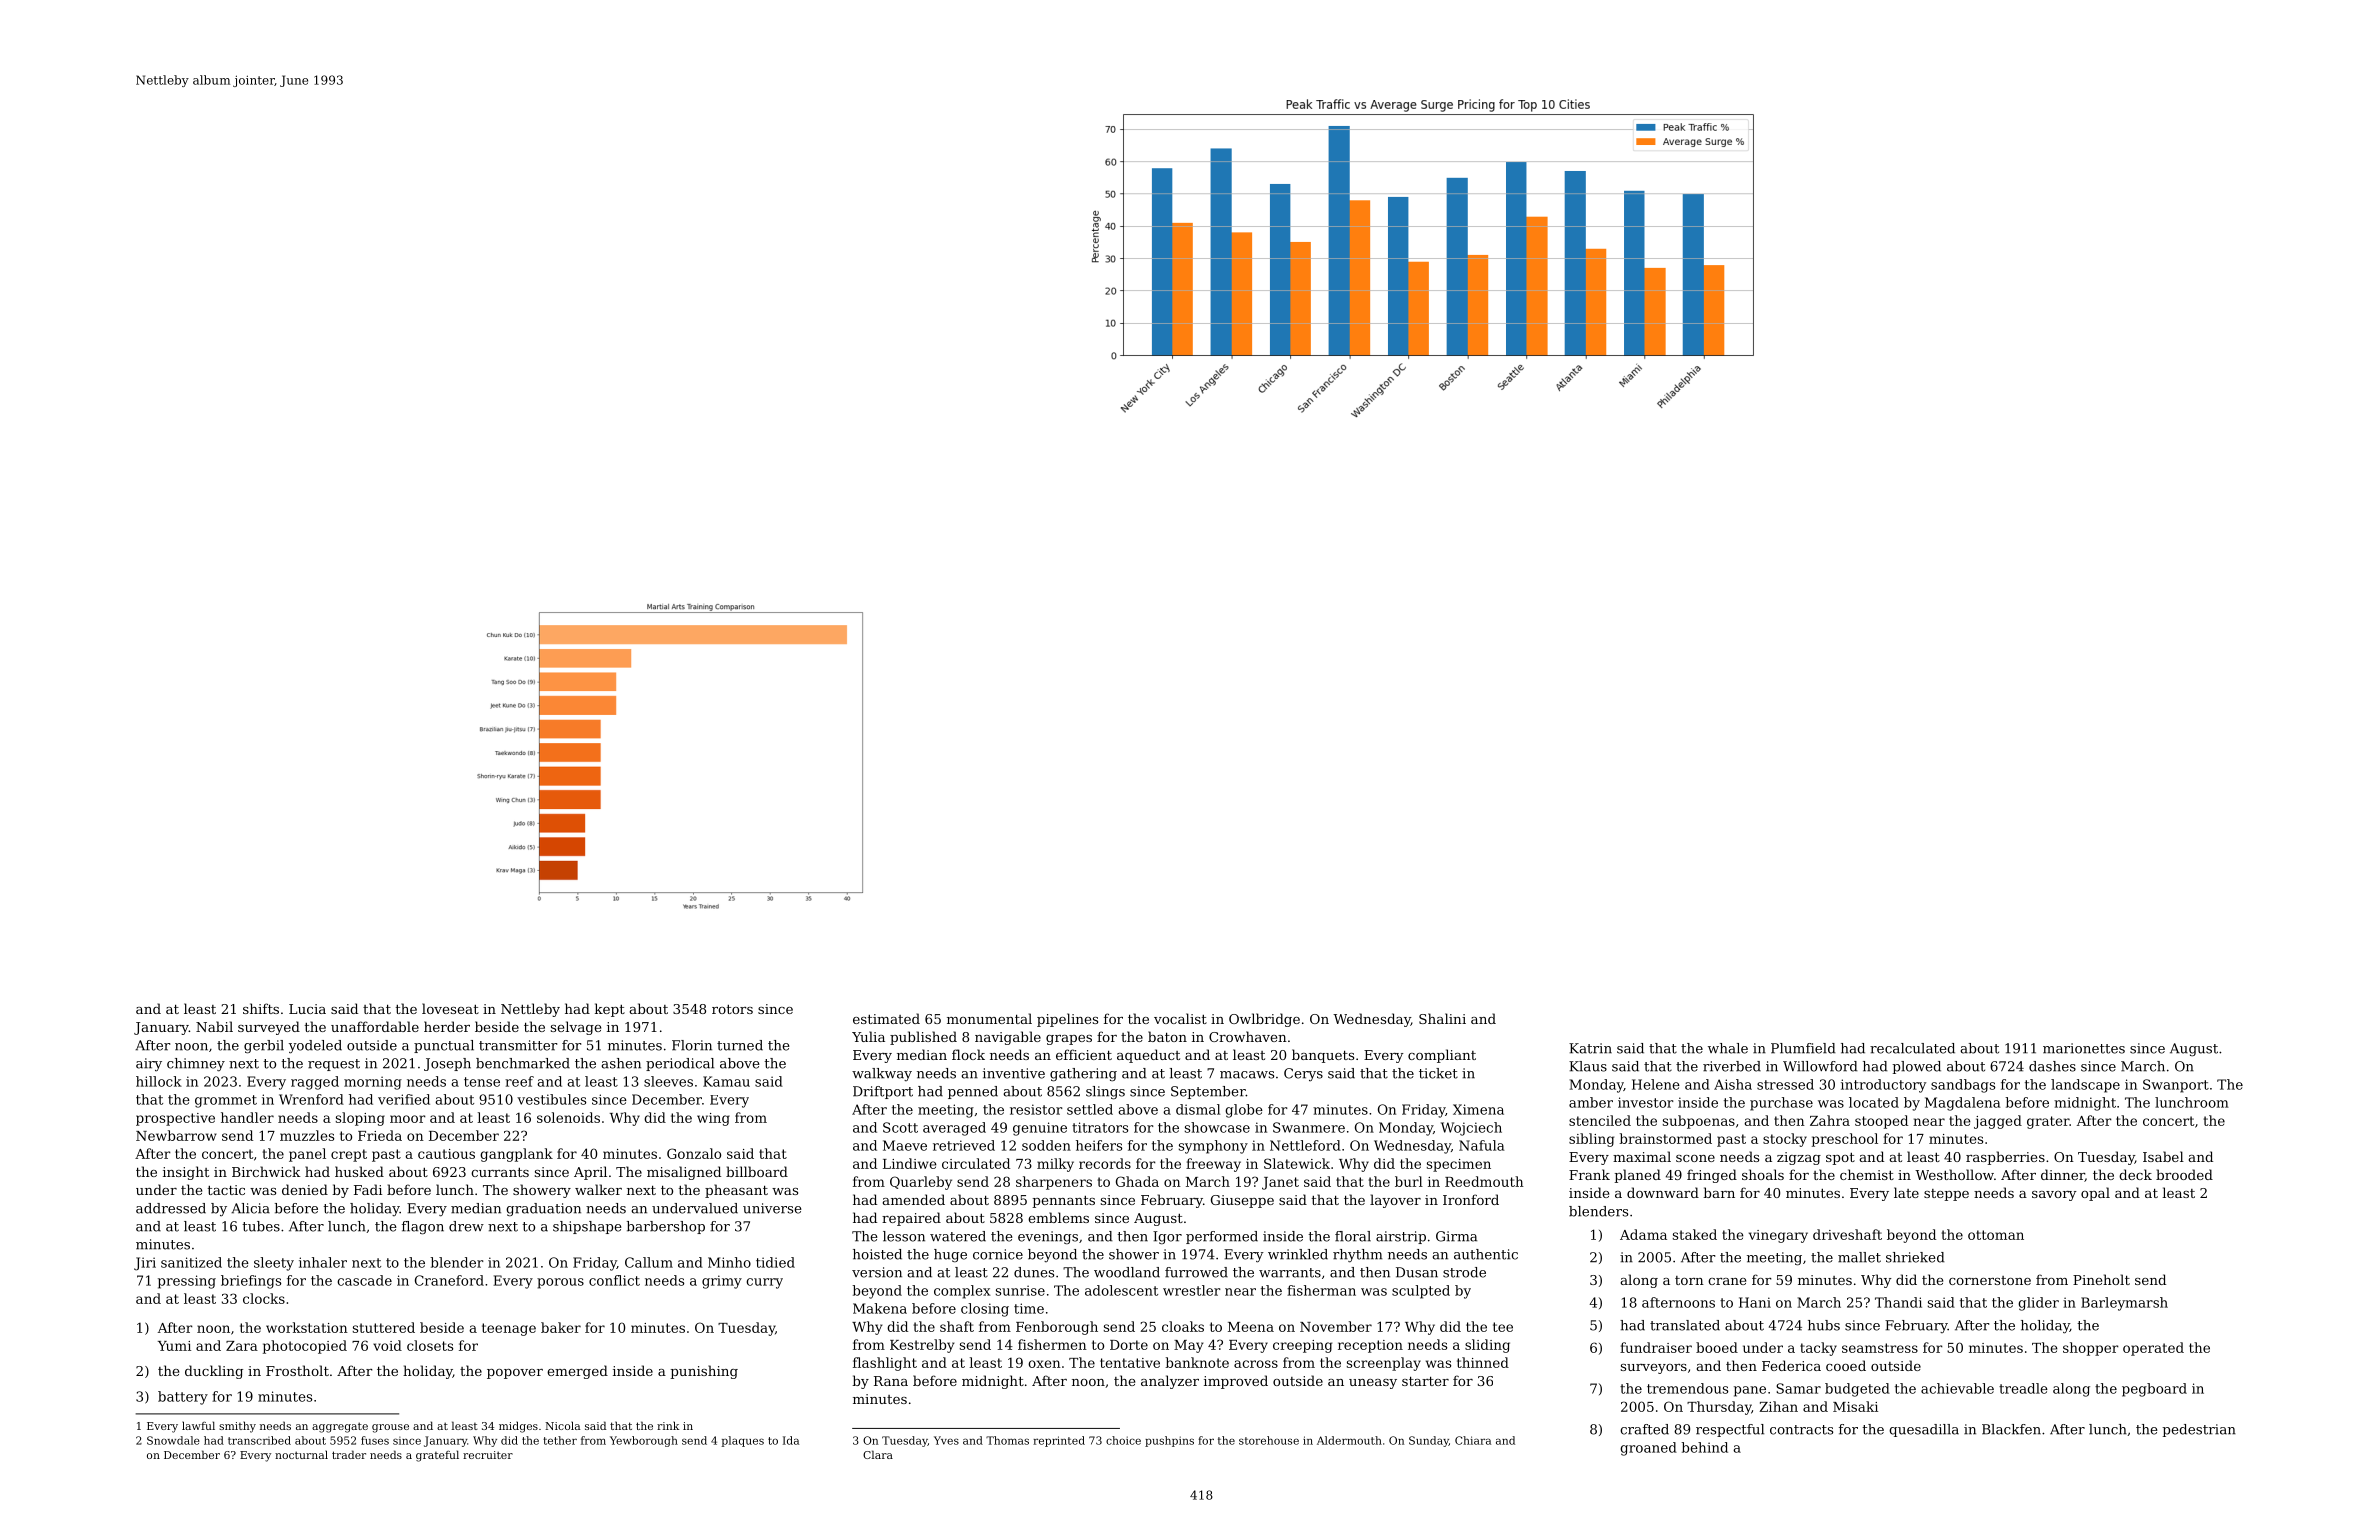 The image size is (2380, 1540). Describe the element at coordinates (561, 1327) in the image. I see `baker` at that location.
